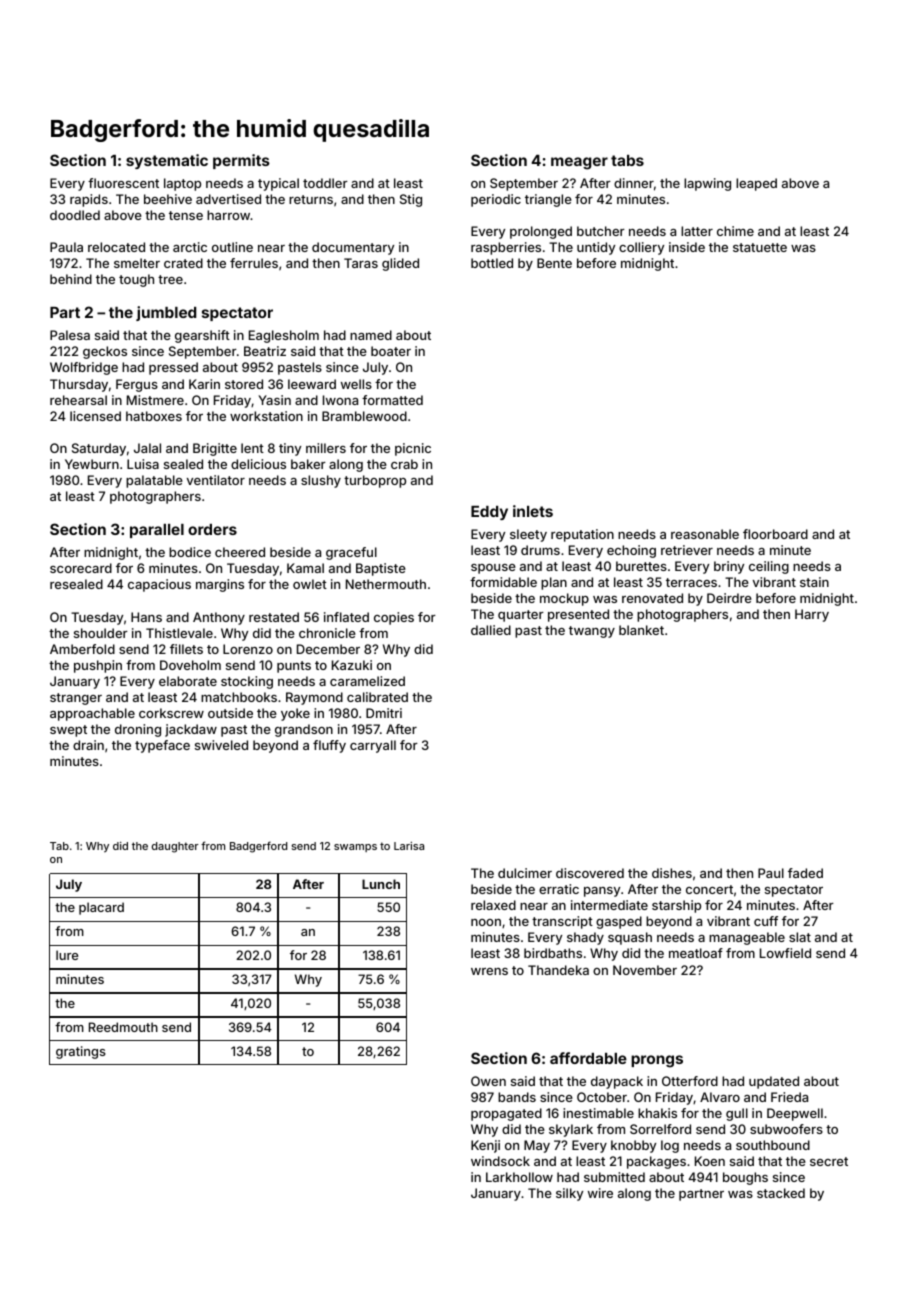 This screenshot has height=1316, width=908. I want to click on blanket, so click(641, 630).
